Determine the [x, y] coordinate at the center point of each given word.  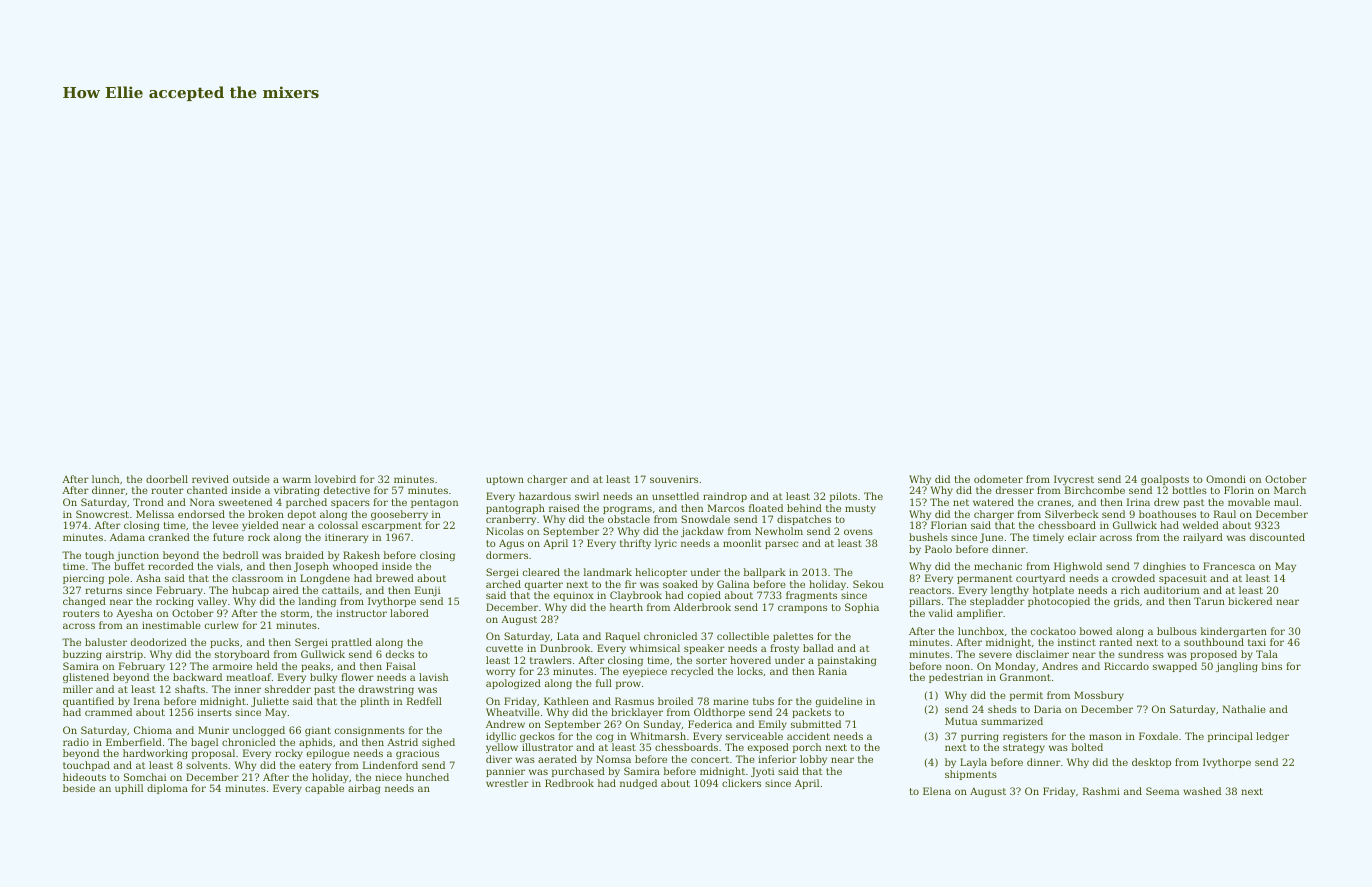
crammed [108, 712]
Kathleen [566, 701]
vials [228, 566]
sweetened [245, 502]
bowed [1096, 631]
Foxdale [1158, 736]
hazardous [545, 496]
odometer [998, 479]
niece [388, 777]
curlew [222, 625]
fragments [811, 596]
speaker [704, 649]
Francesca [1229, 566]
